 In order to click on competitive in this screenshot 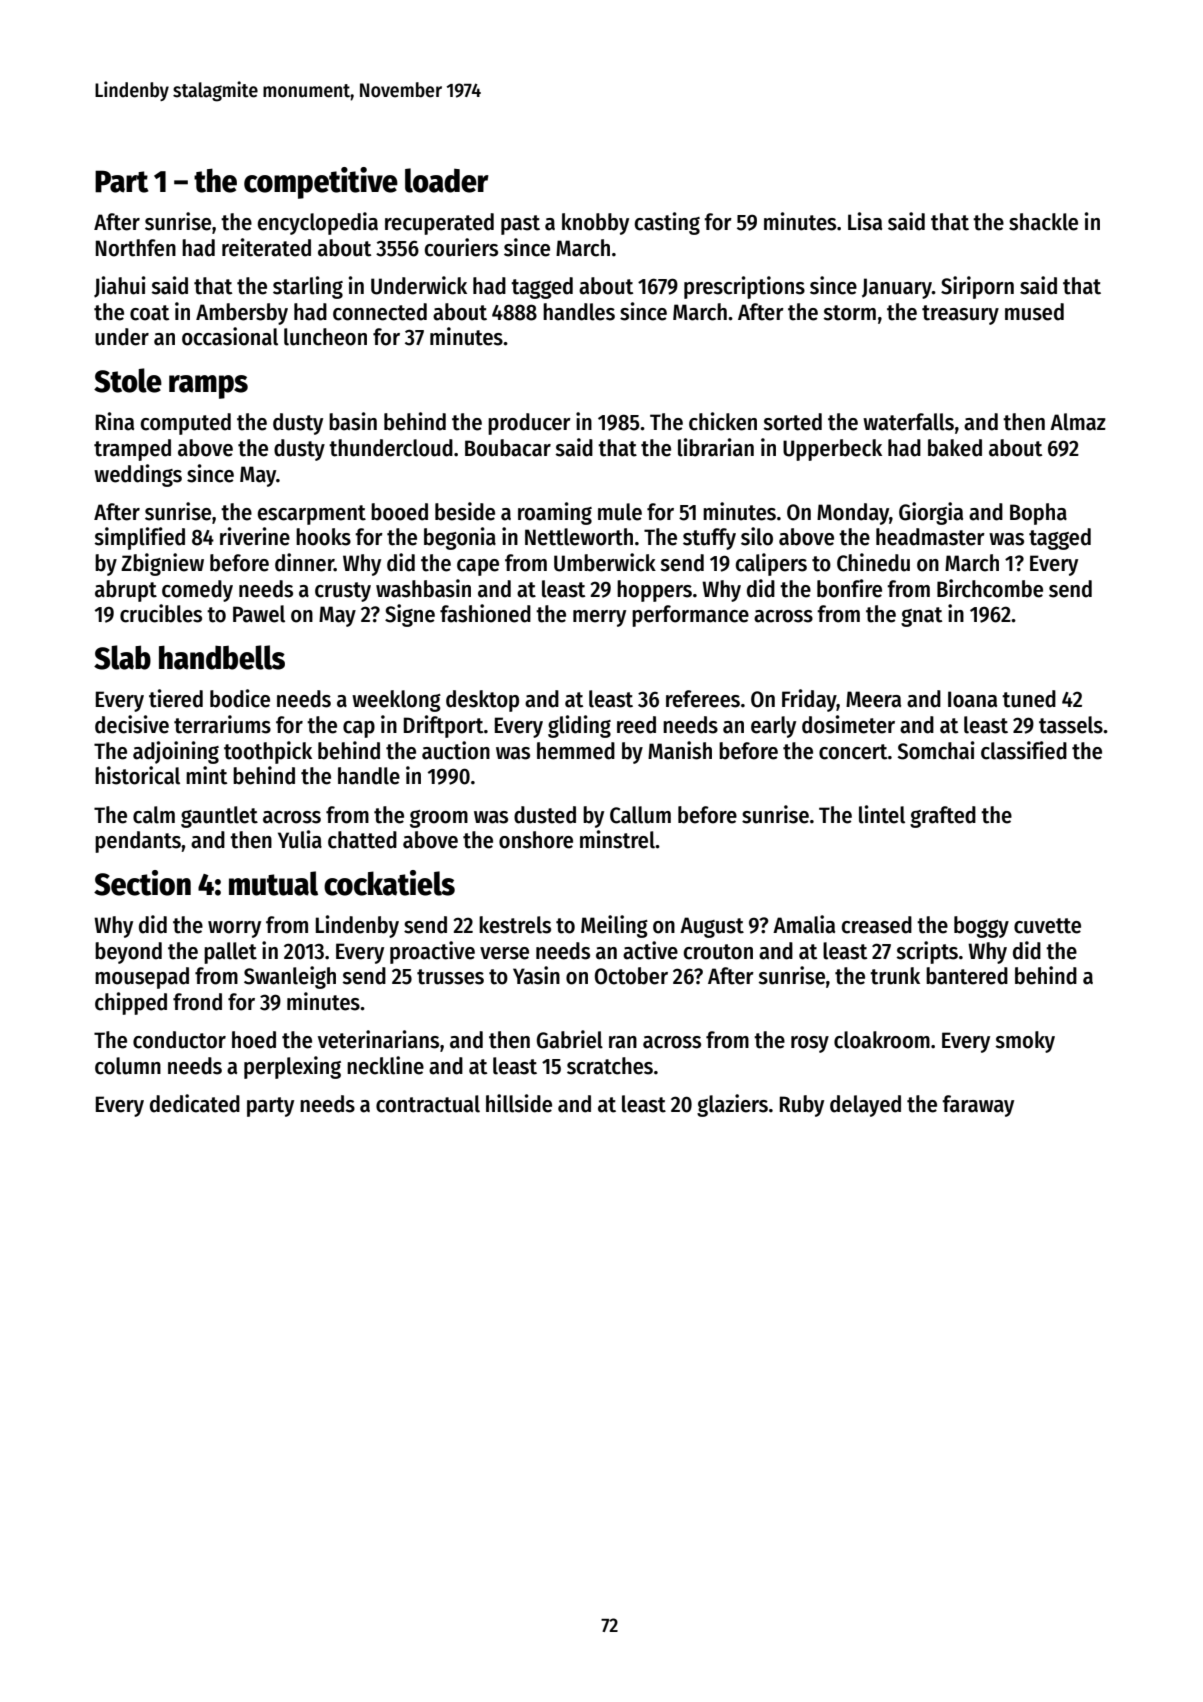, I will do `click(321, 183)`.
